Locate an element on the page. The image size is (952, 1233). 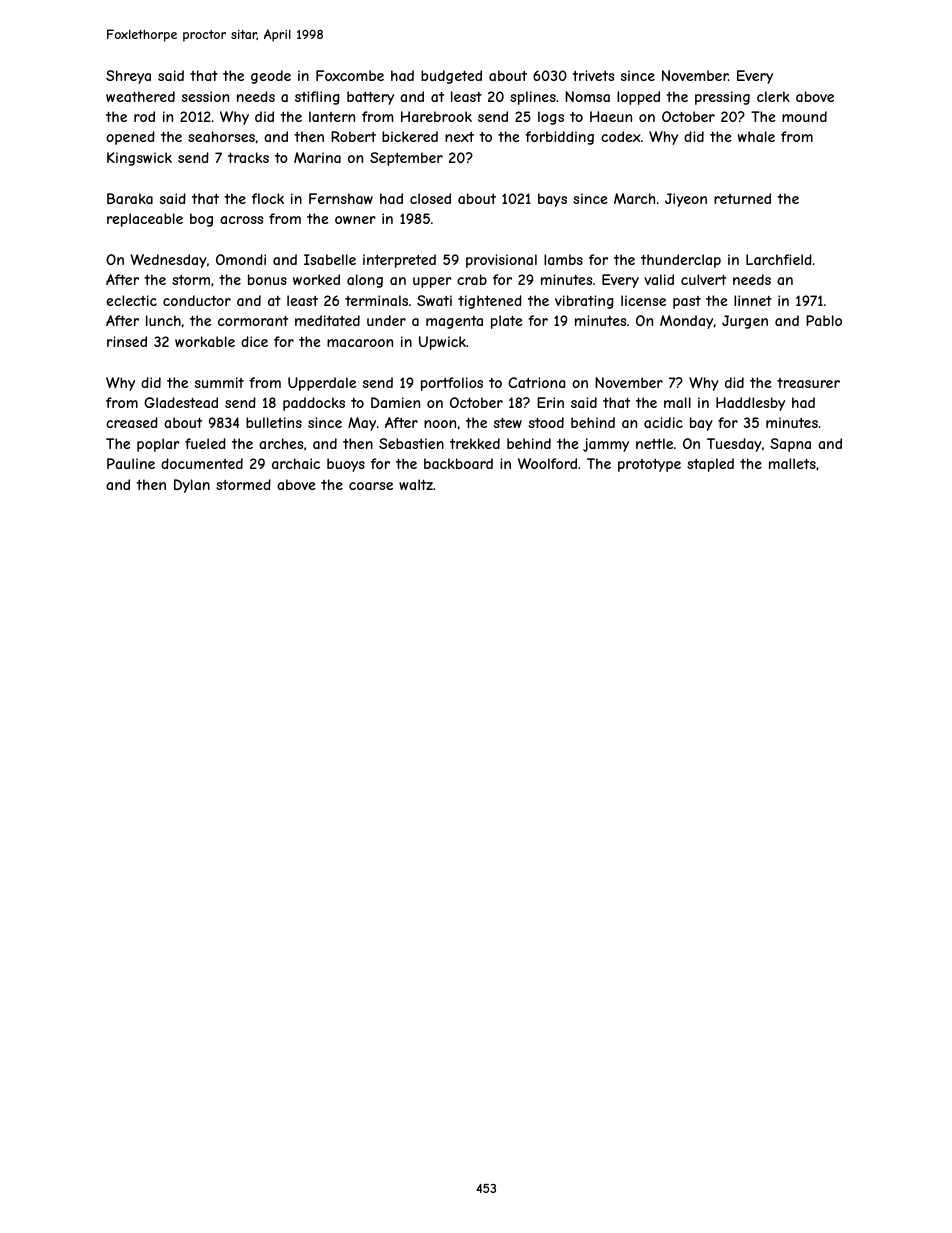
Haddlesby is located at coordinates (750, 404).
